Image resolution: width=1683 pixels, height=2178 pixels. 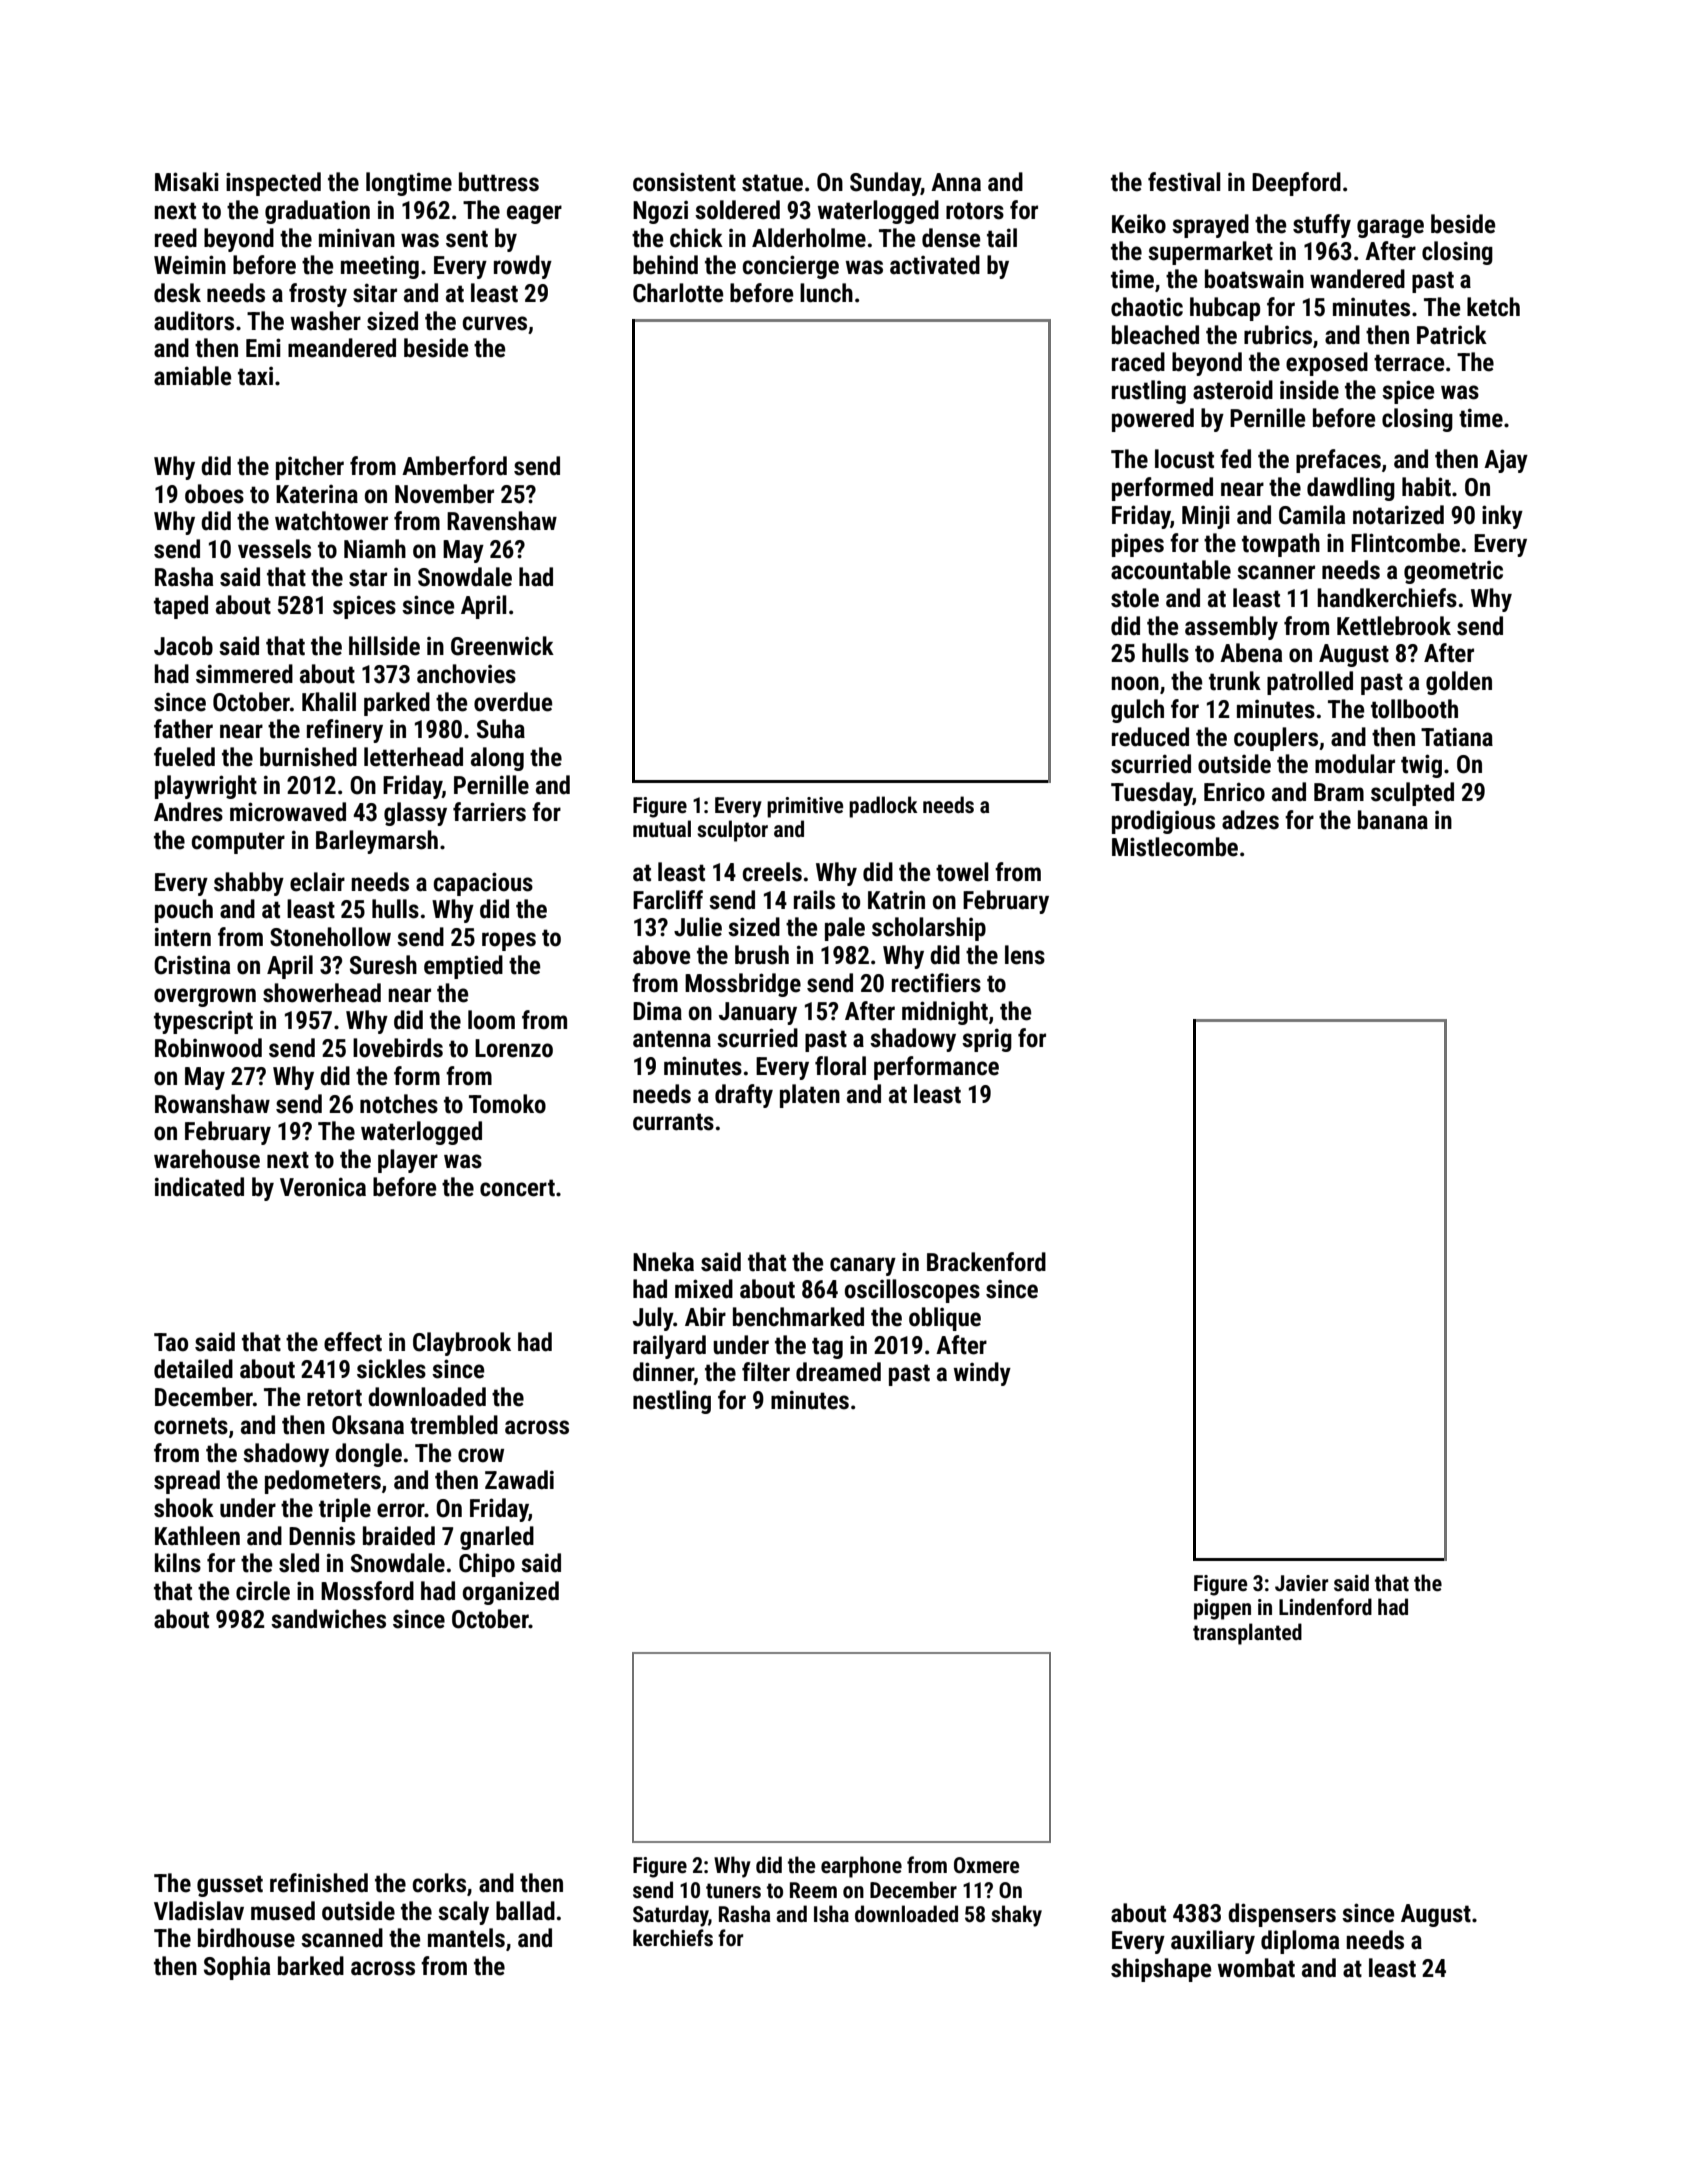 I want to click on hillside, so click(x=384, y=646).
